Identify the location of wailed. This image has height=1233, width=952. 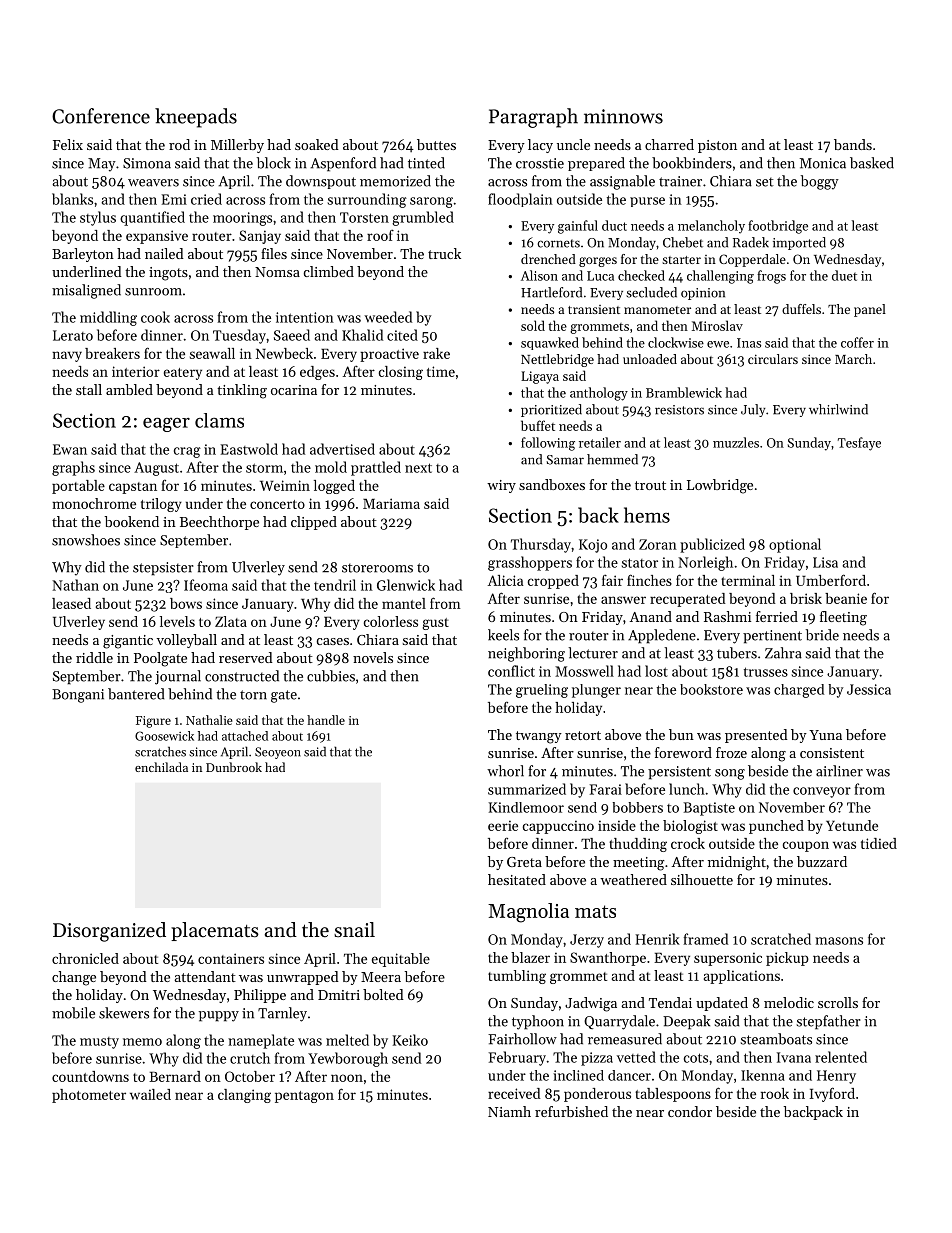
(150, 1094).
